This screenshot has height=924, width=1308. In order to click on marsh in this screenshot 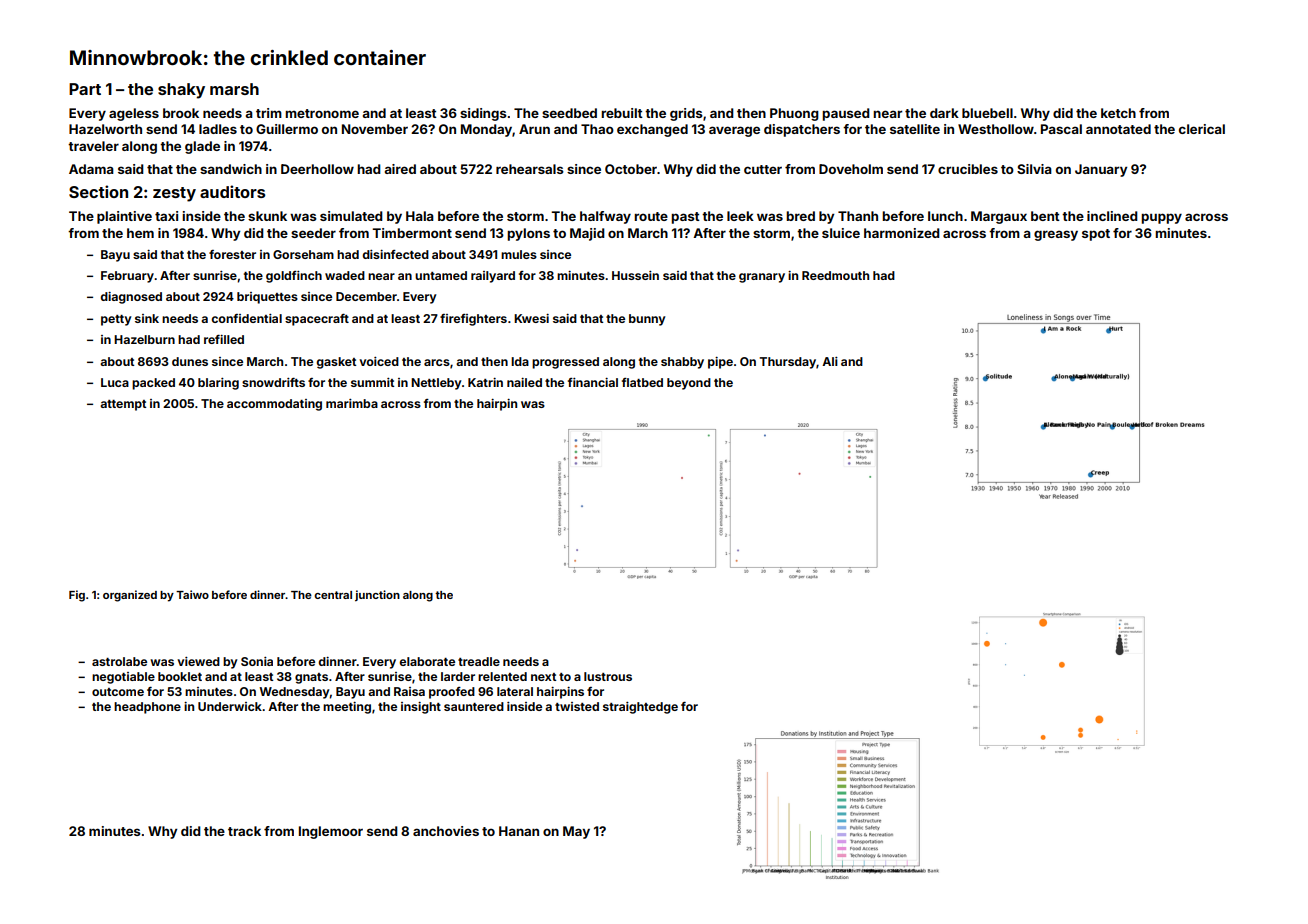, I will do `click(234, 89)`.
